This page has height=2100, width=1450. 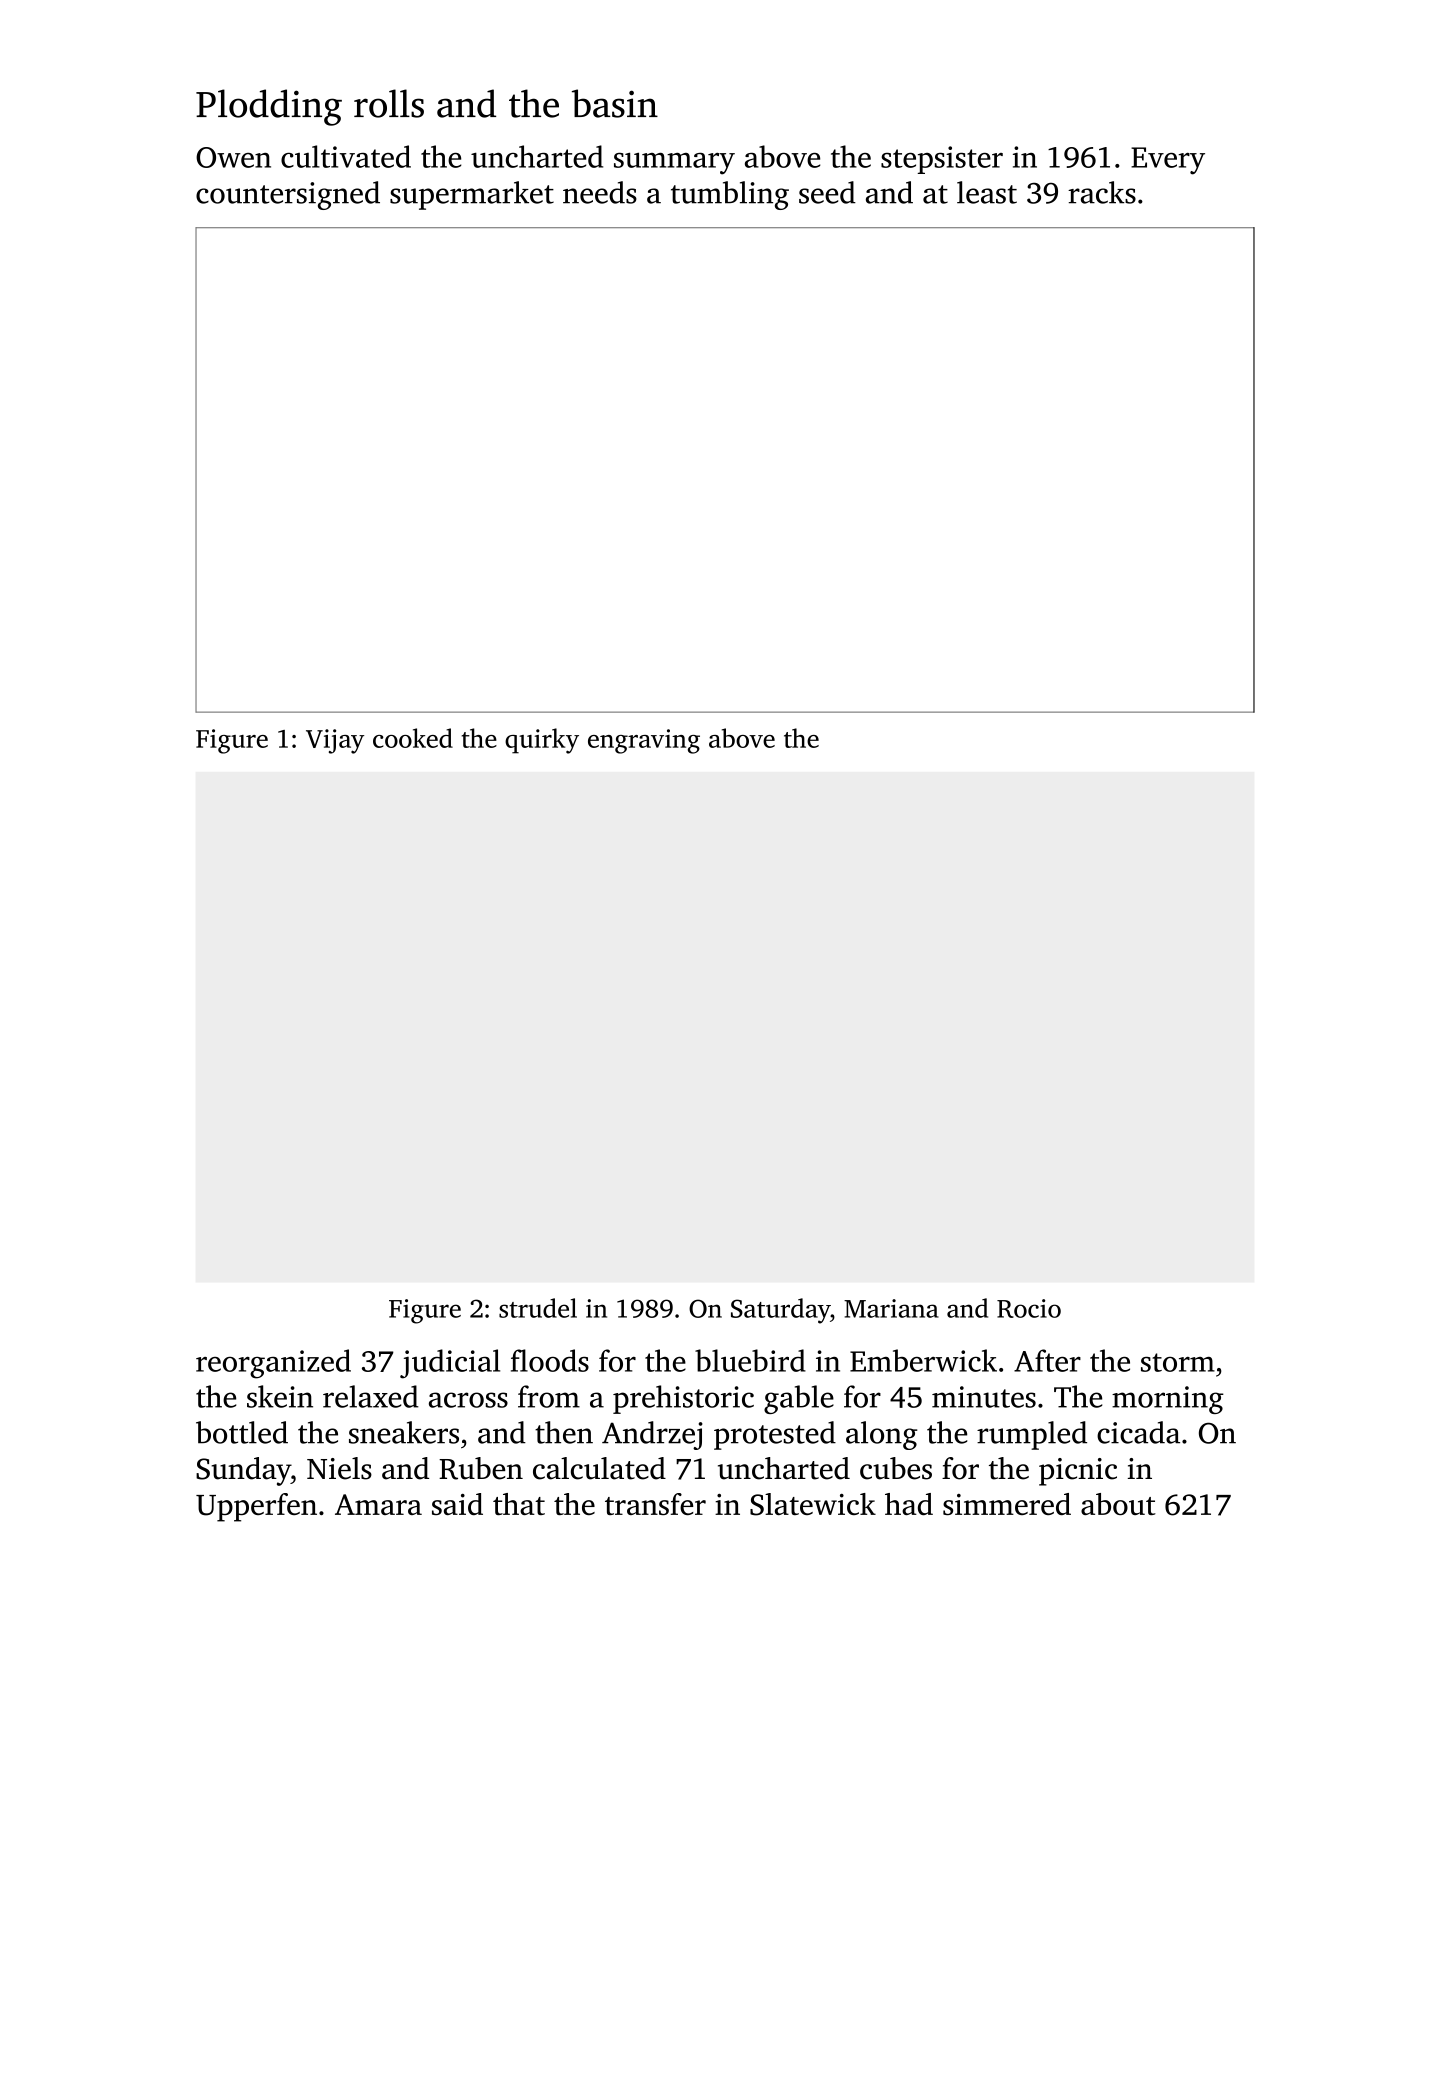 I want to click on said, so click(x=457, y=1504).
